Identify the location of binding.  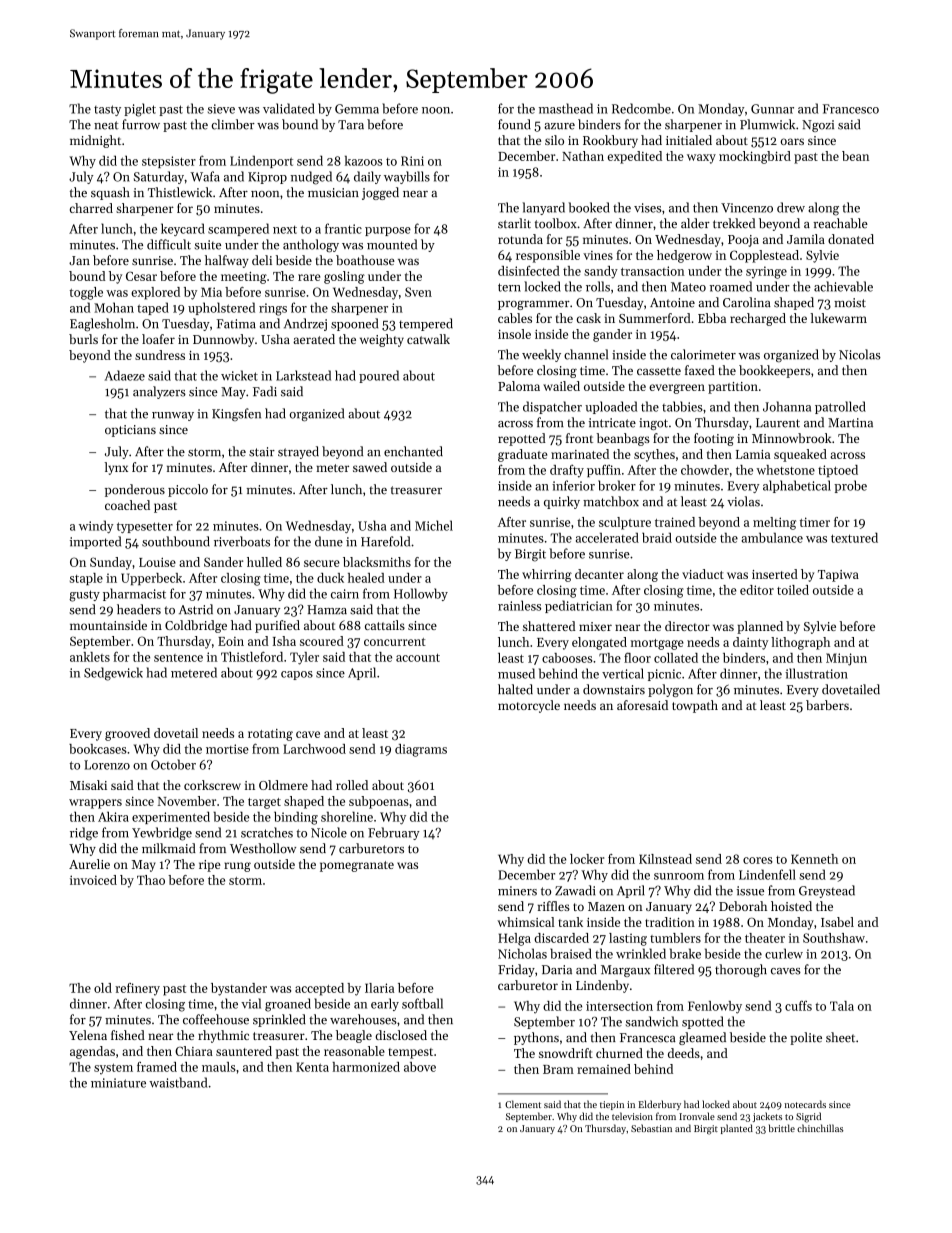
(296, 818).
